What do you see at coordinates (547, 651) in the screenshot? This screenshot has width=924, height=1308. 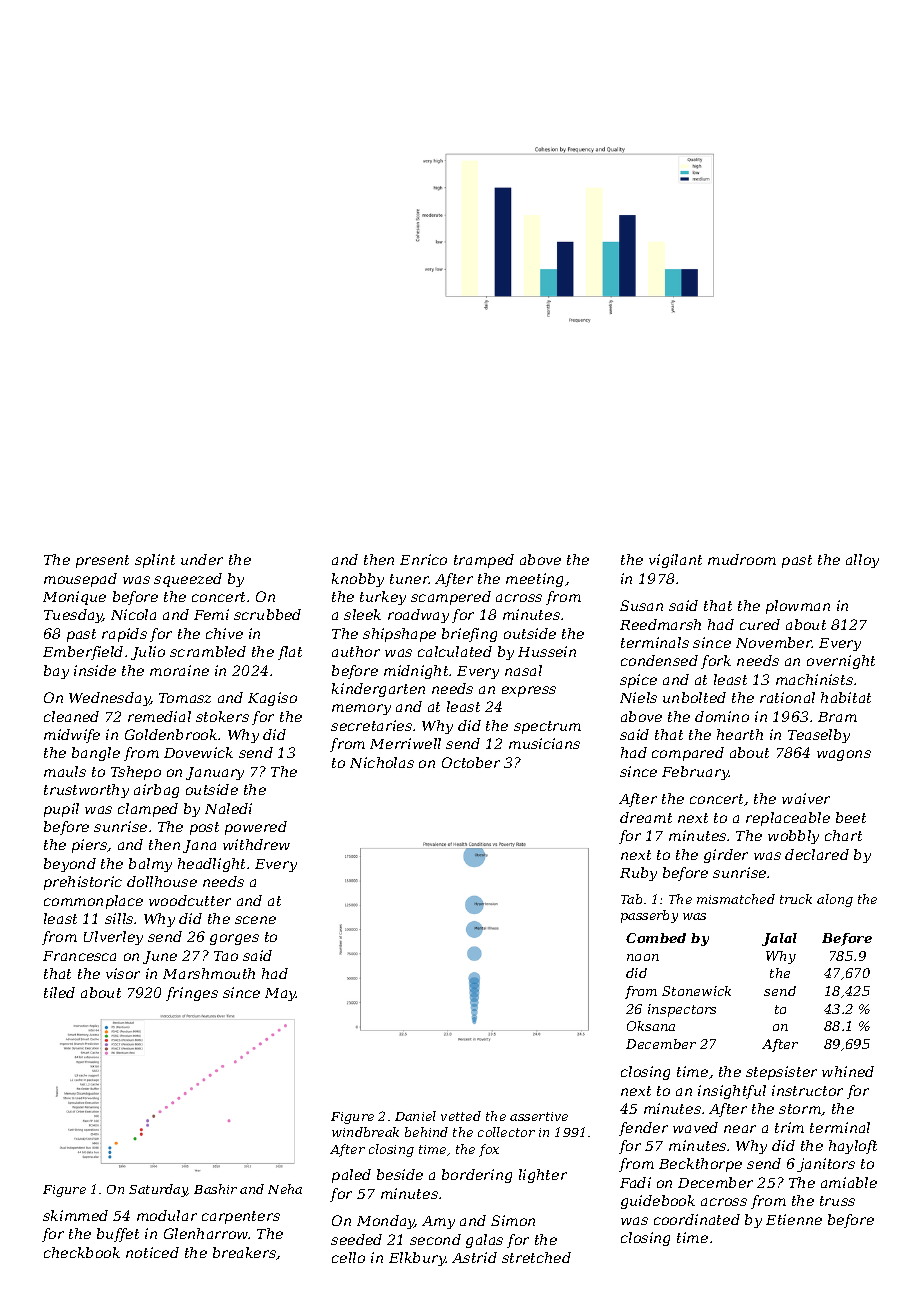 I see `Hussein` at bounding box center [547, 651].
